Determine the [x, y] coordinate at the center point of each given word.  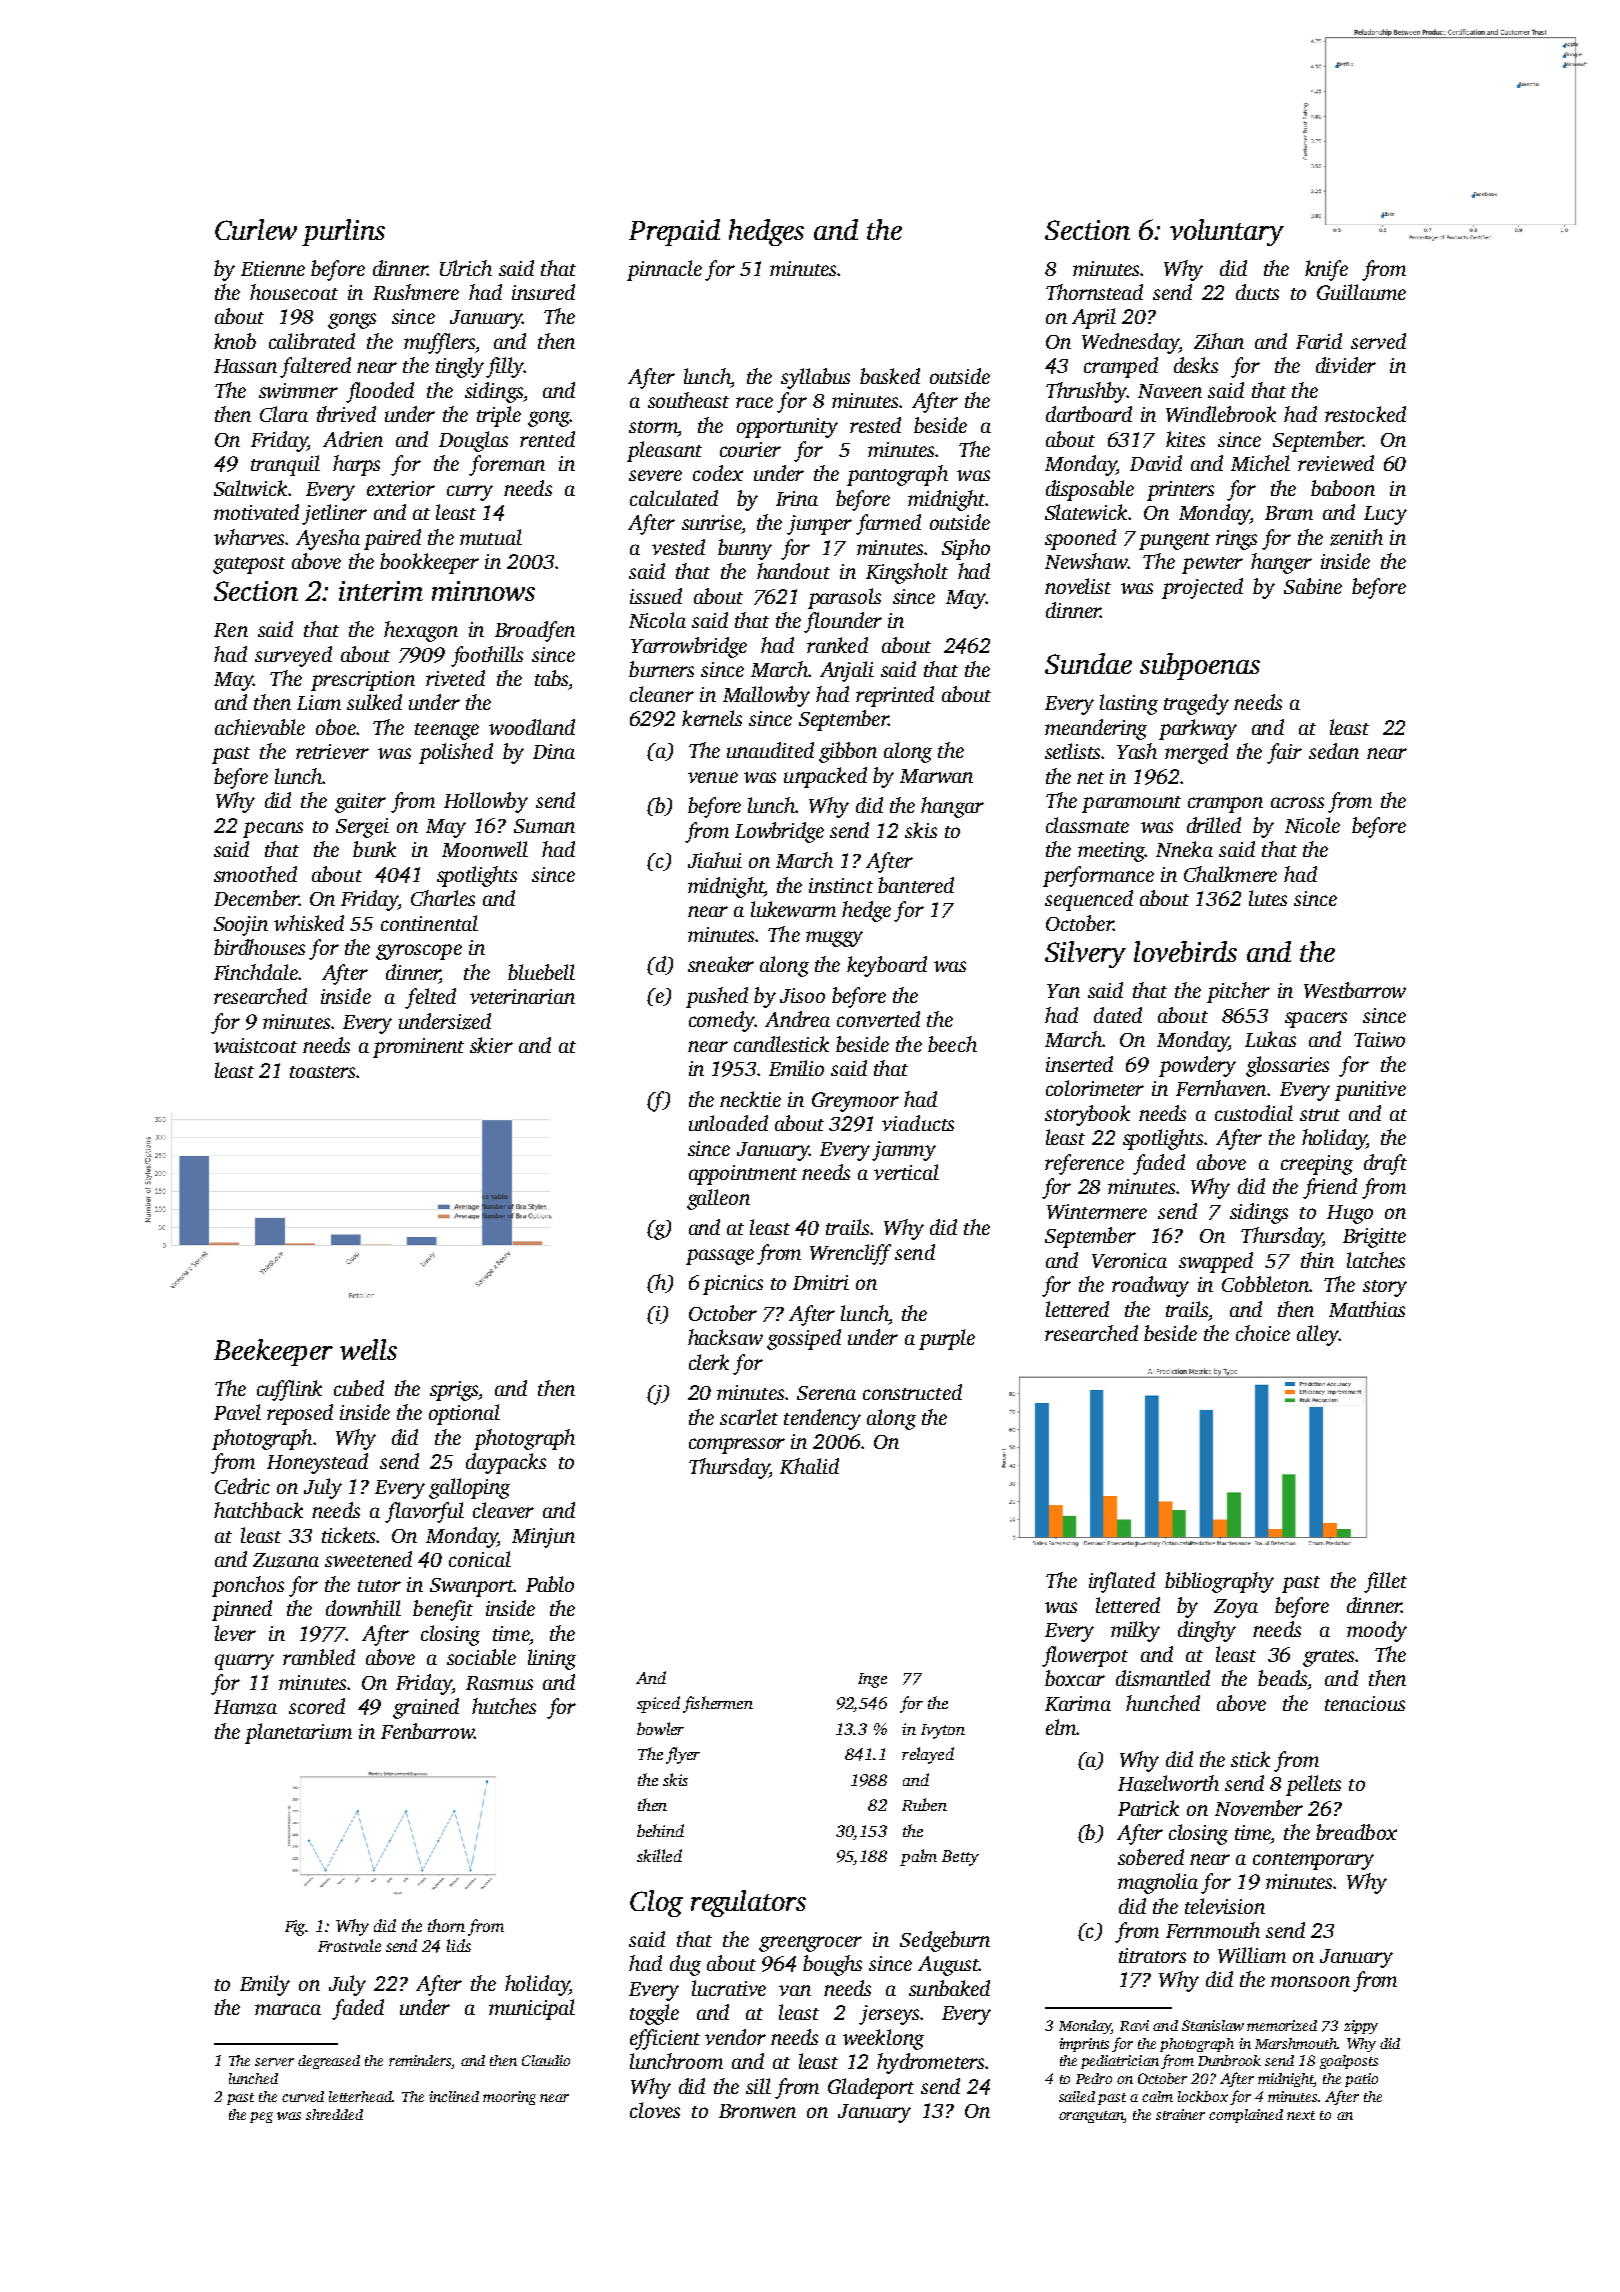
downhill [363, 1608]
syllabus [815, 378]
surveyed [293, 656]
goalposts [1349, 2062]
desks [1196, 365]
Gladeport [871, 2088]
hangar [952, 807]
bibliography [1219, 1582]
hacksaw [725, 1337]
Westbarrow [1355, 990]
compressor [737, 1446]
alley [1318, 1335]
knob [235, 341]
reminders [420, 2060]
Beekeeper [273, 1352]
